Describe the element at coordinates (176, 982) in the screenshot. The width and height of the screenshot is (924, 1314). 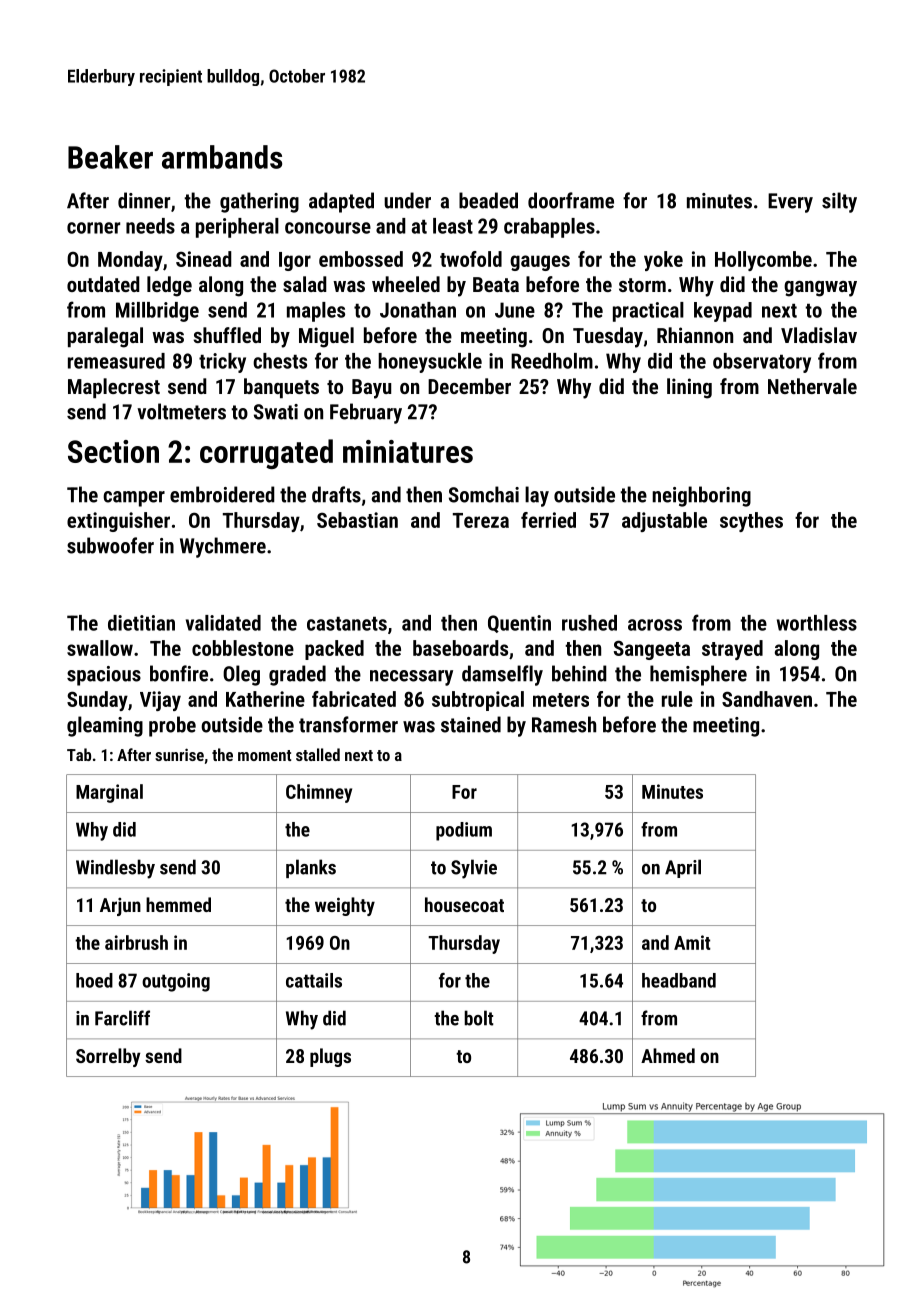
I see `outgoing` at that location.
